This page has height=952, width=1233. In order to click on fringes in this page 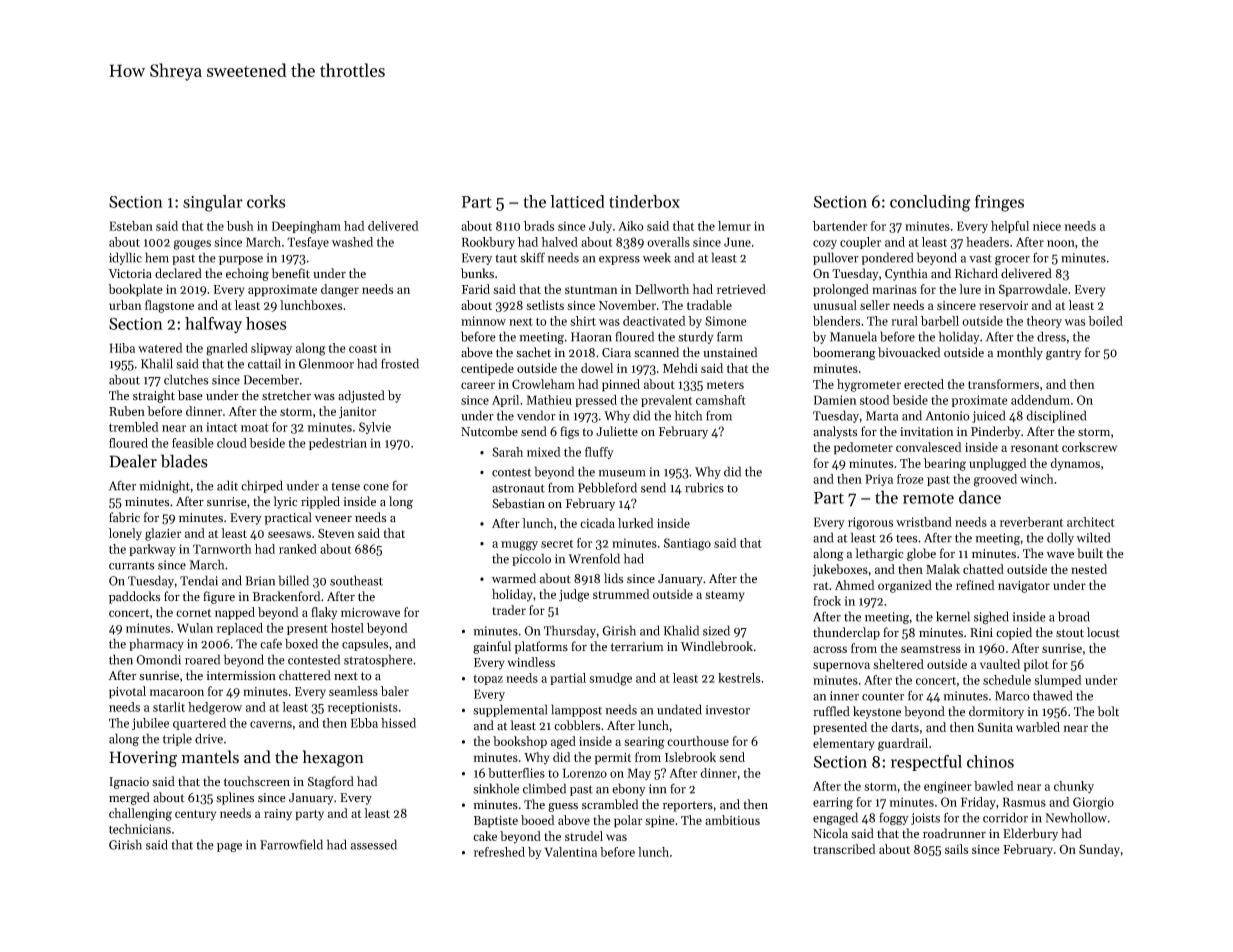, I will do `click(999, 203)`.
